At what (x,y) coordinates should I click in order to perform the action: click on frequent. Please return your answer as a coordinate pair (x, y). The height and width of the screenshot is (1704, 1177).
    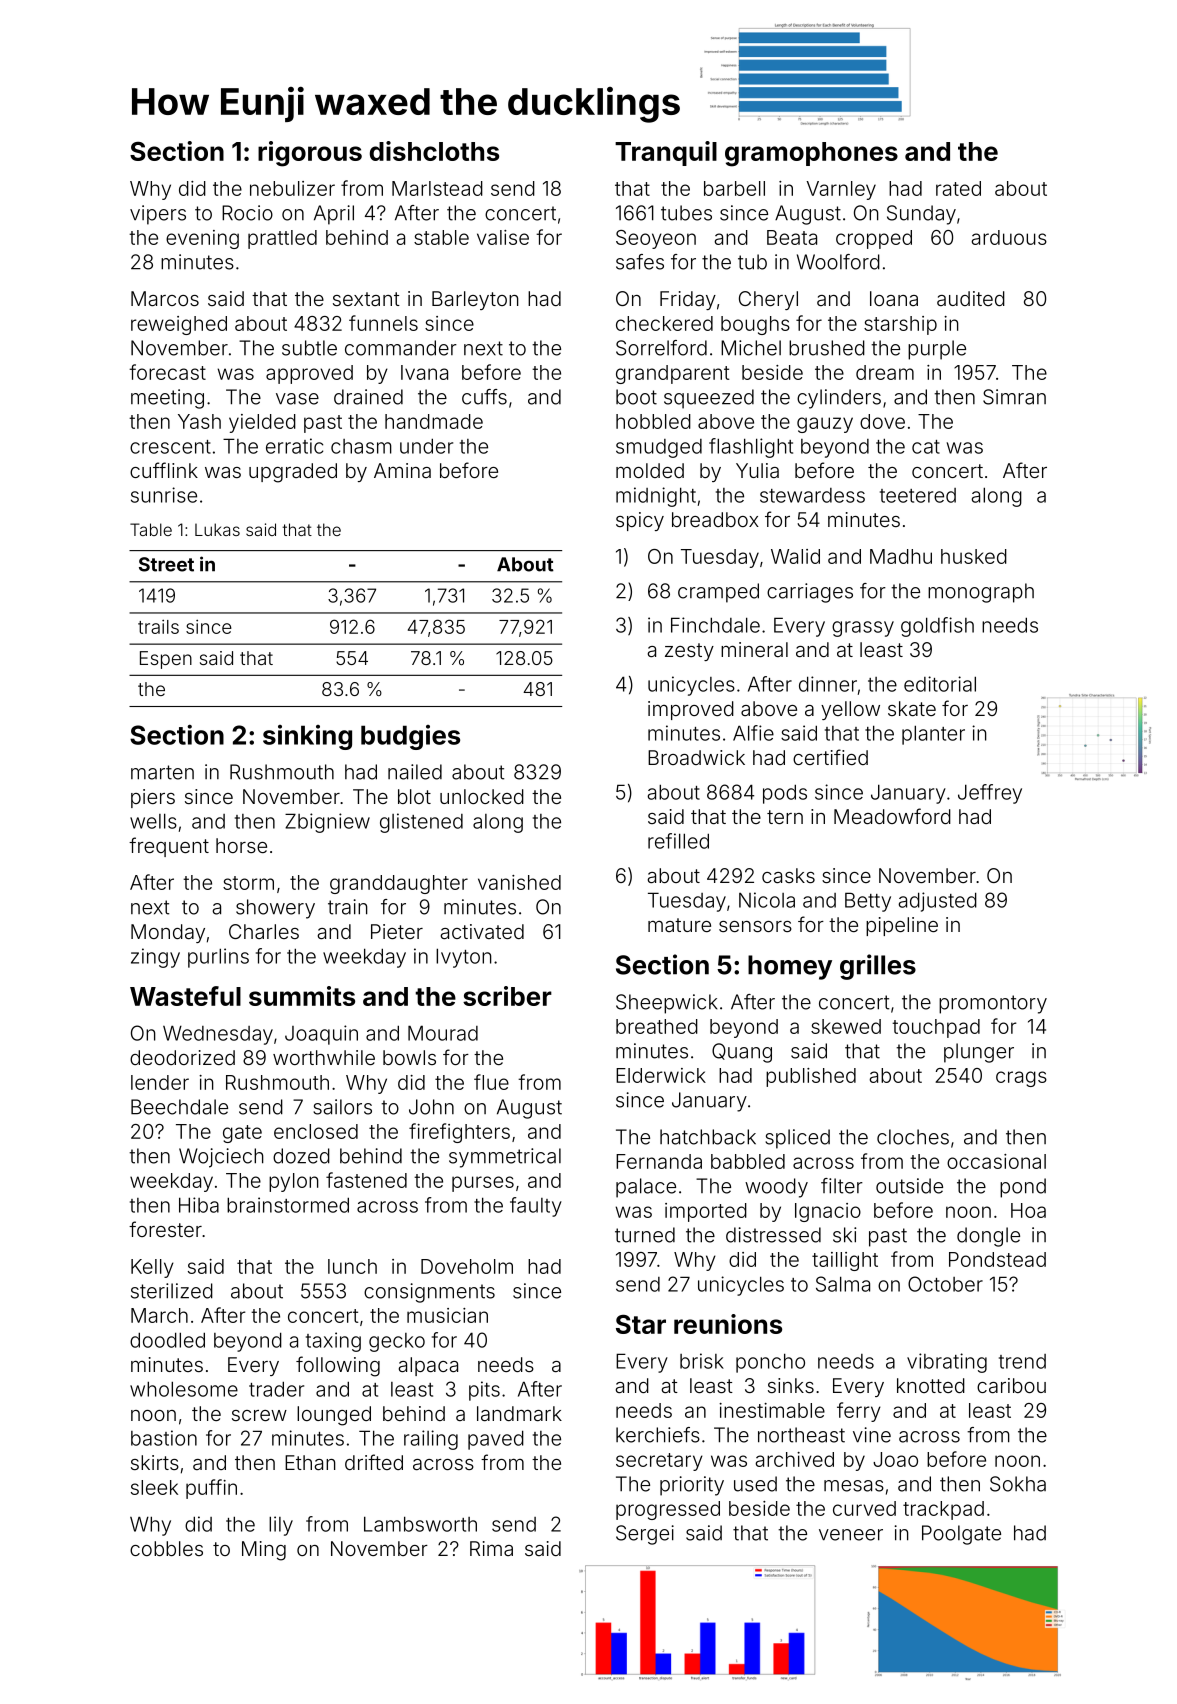
    Looking at the image, I should click on (169, 847).
